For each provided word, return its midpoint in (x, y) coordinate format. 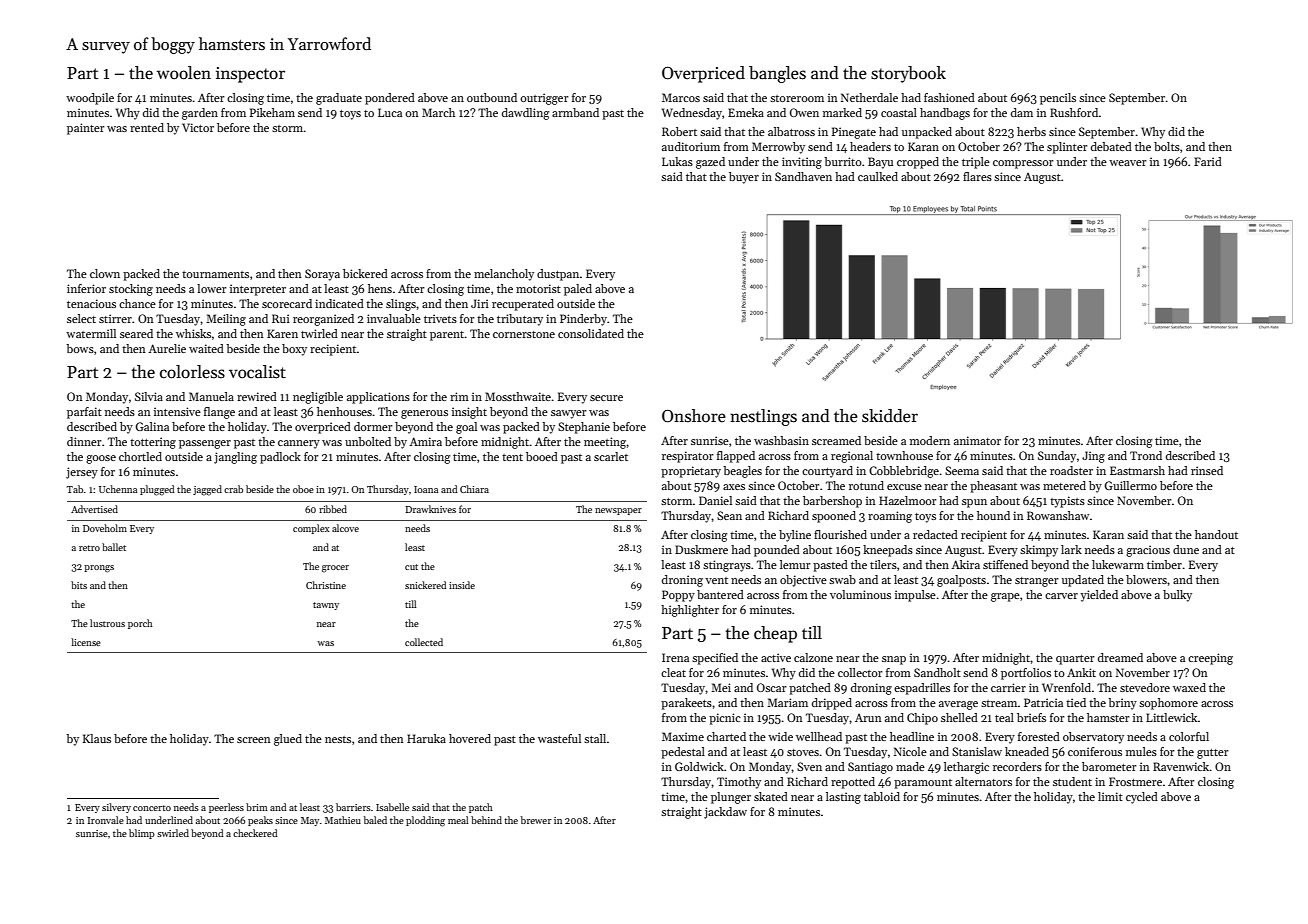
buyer (744, 178)
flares (977, 176)
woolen (184, 73)
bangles (777, 74)
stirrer (115, 318)
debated (1111, 146)
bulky (1177, 596)
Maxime (683, 736)
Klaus (97, 738)
